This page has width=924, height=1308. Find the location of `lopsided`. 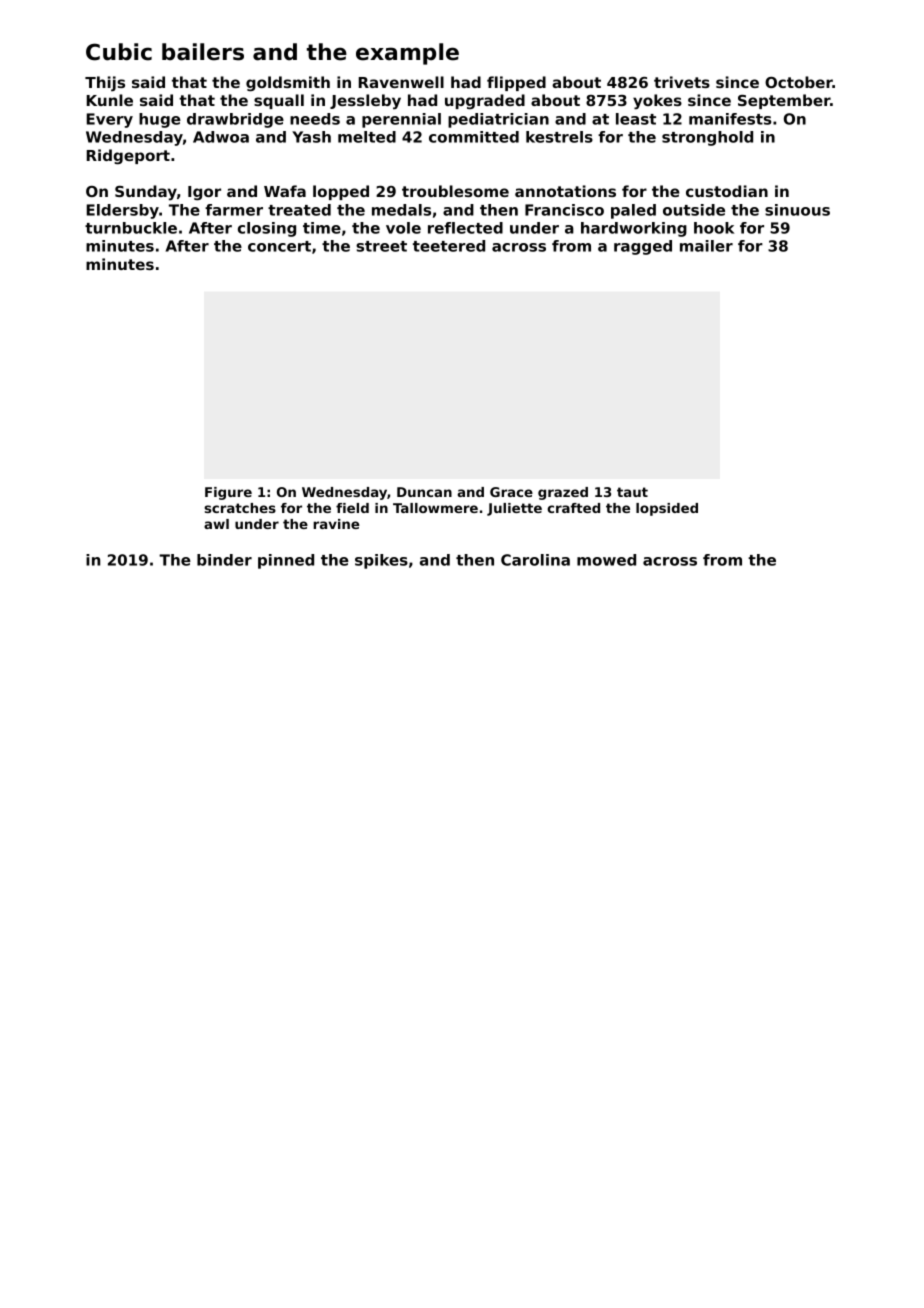

lopsided is located at coordinates (667, 509).
